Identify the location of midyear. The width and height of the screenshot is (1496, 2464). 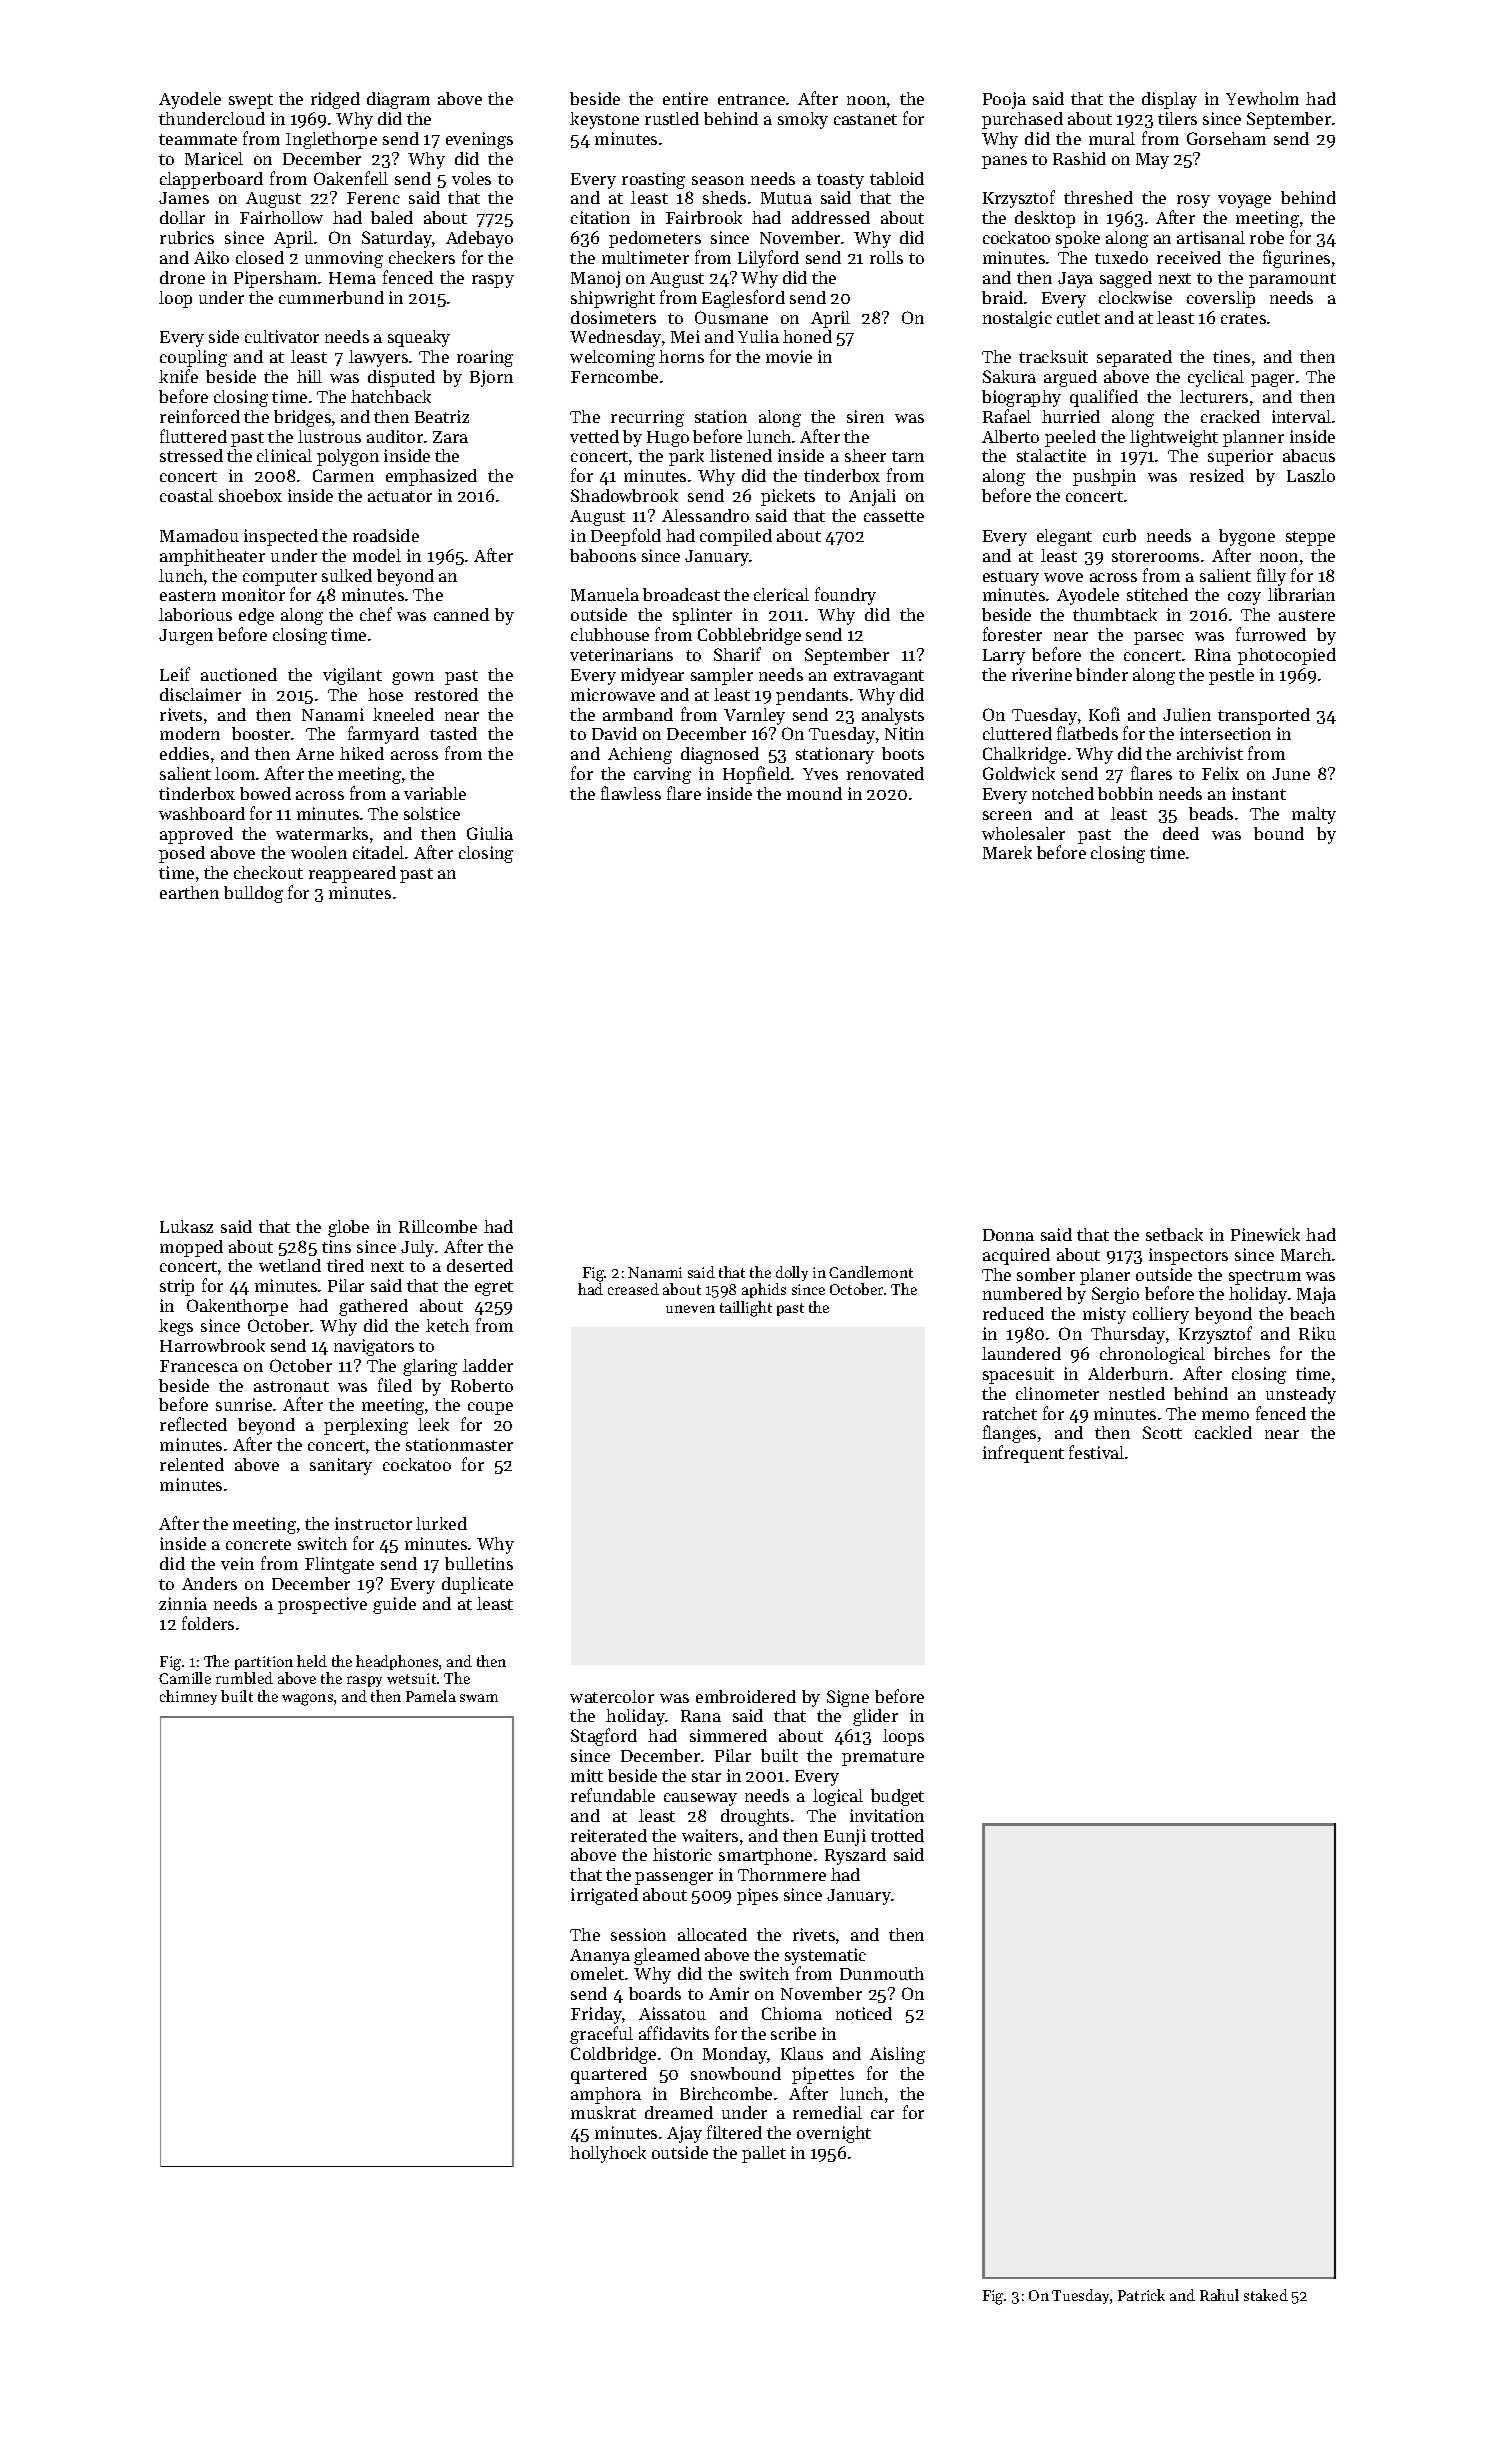
(652, 676).
